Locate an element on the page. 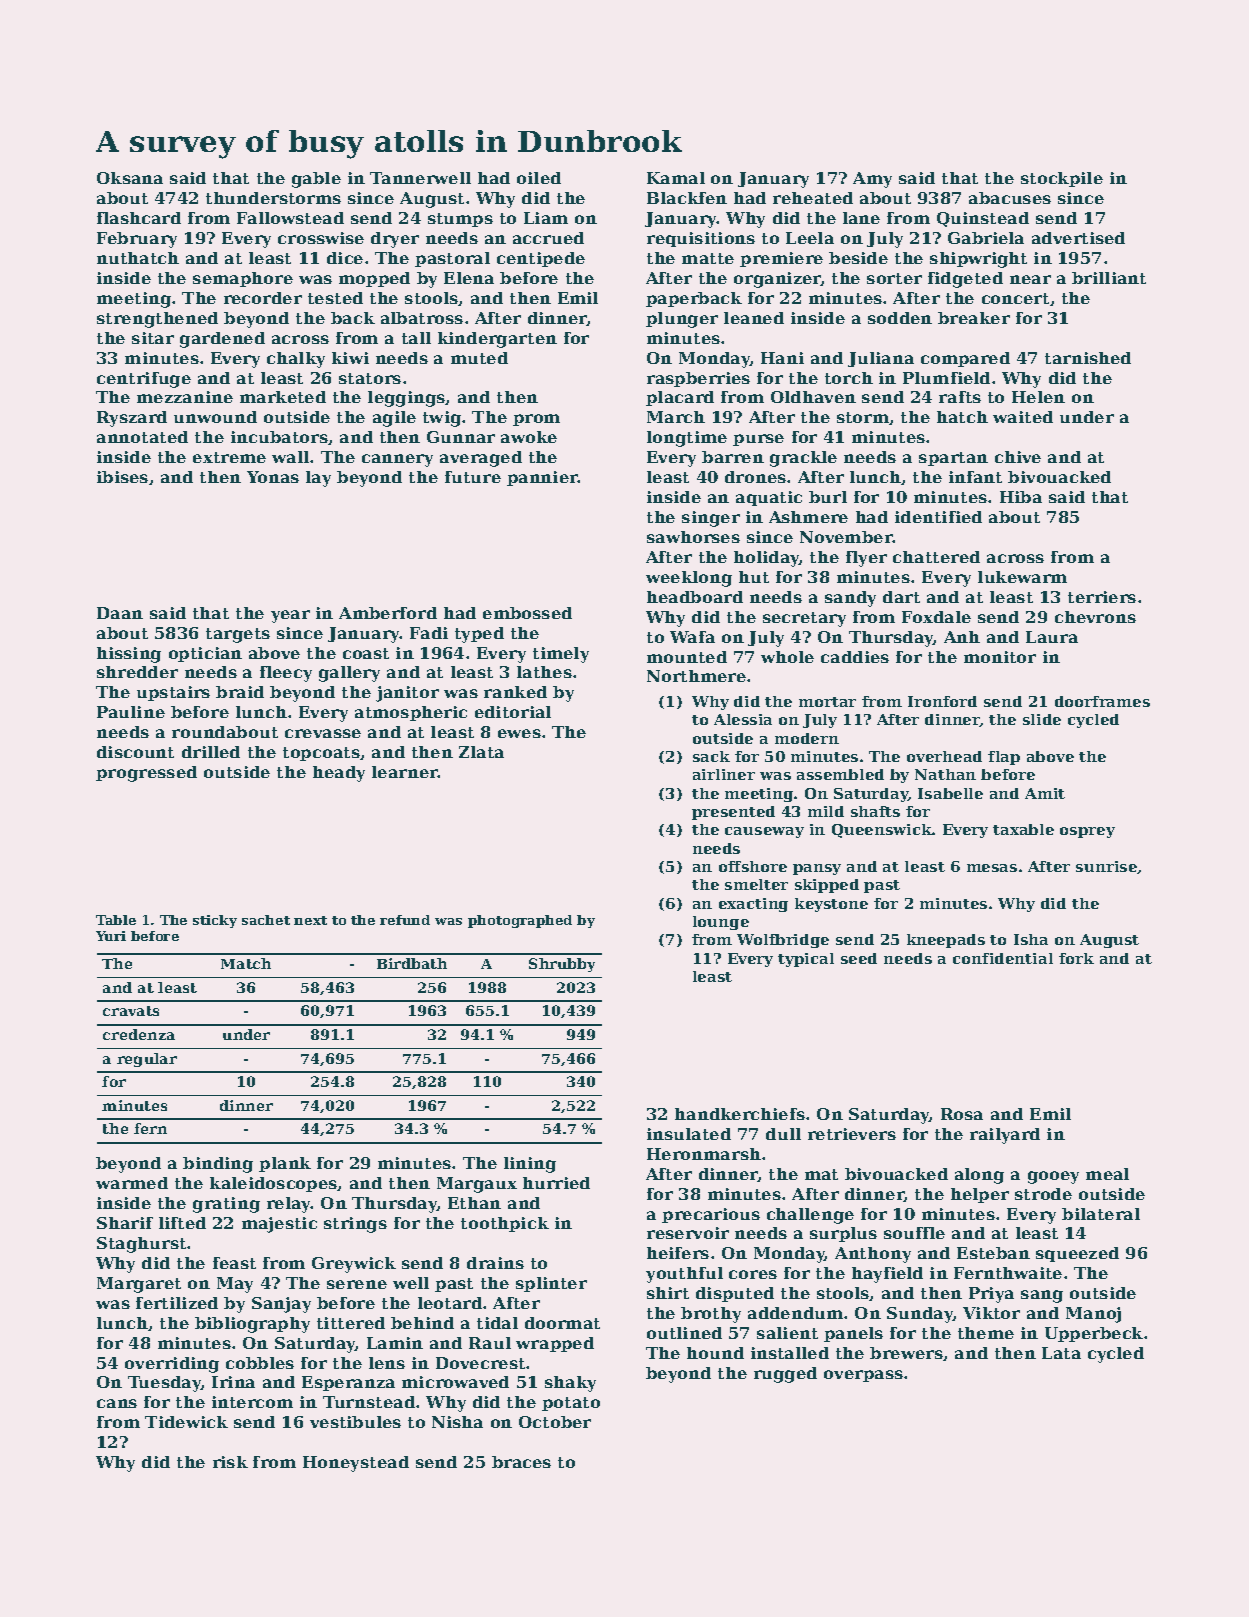 Image resolution: width=1249 pixels, height=1617 pixels. sorter is located at coordinates (894, 278).
